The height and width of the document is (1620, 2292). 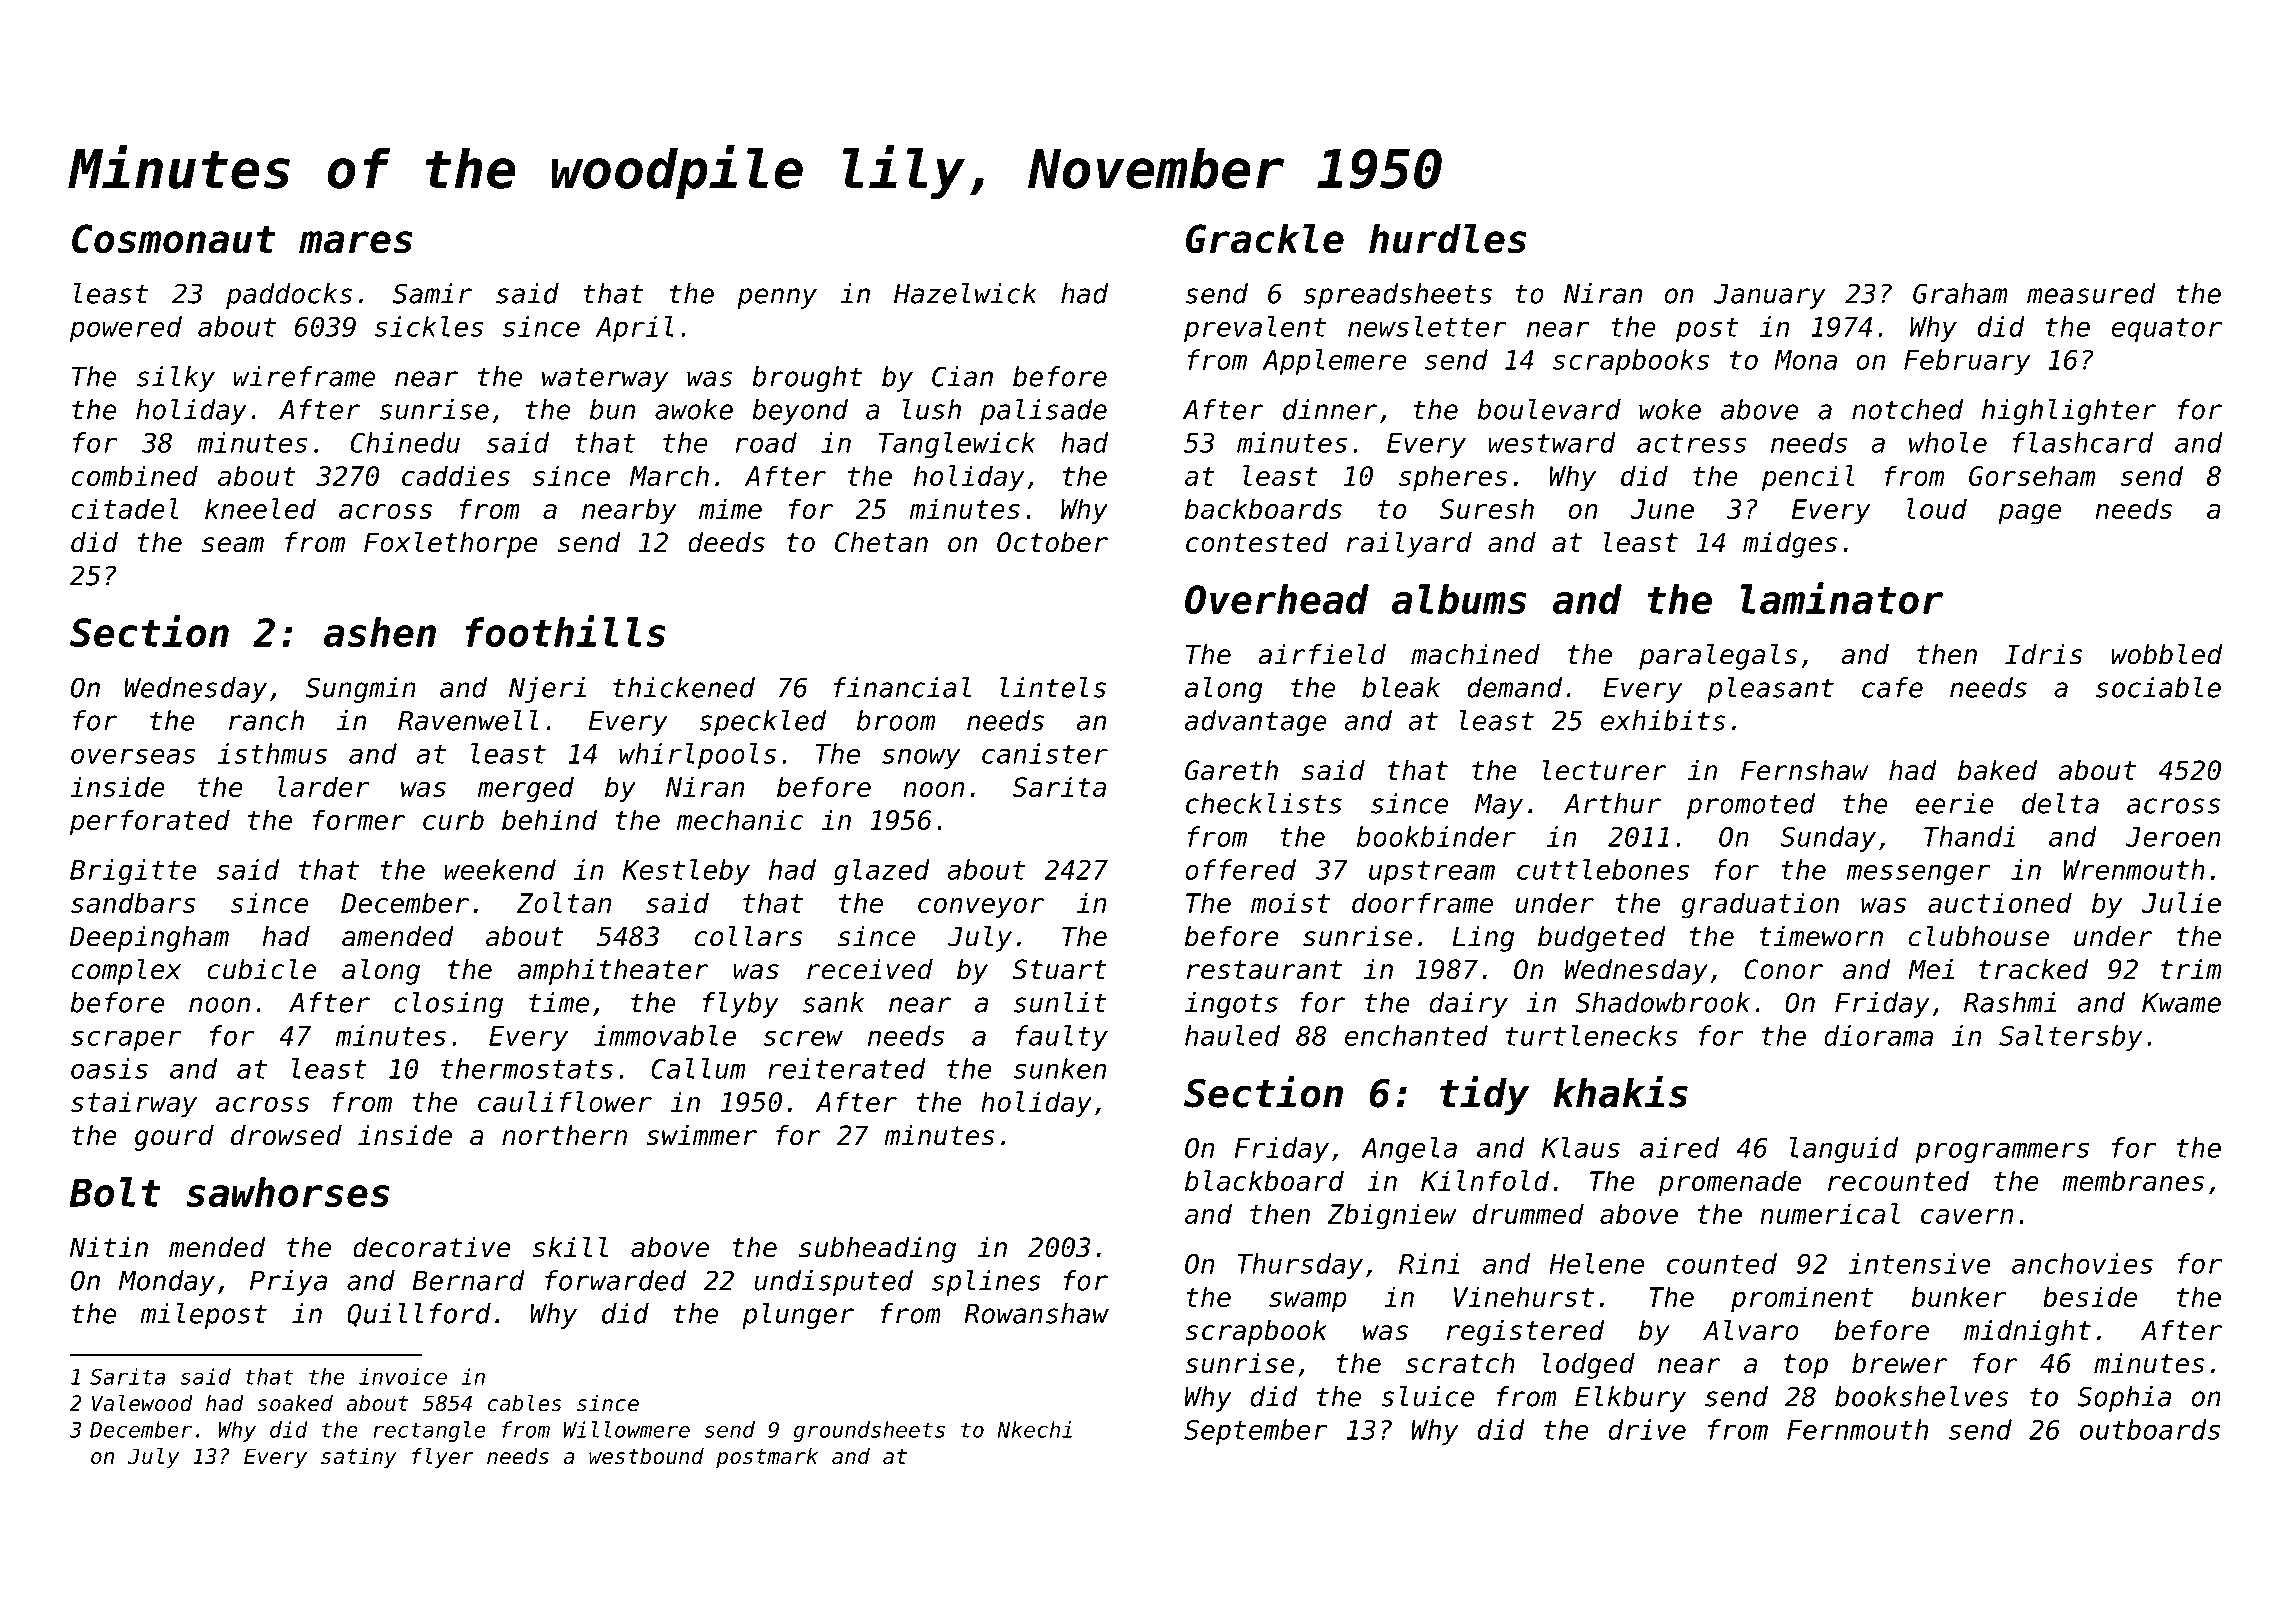 I want to click on Idris, so click(x=2044, y=654).
